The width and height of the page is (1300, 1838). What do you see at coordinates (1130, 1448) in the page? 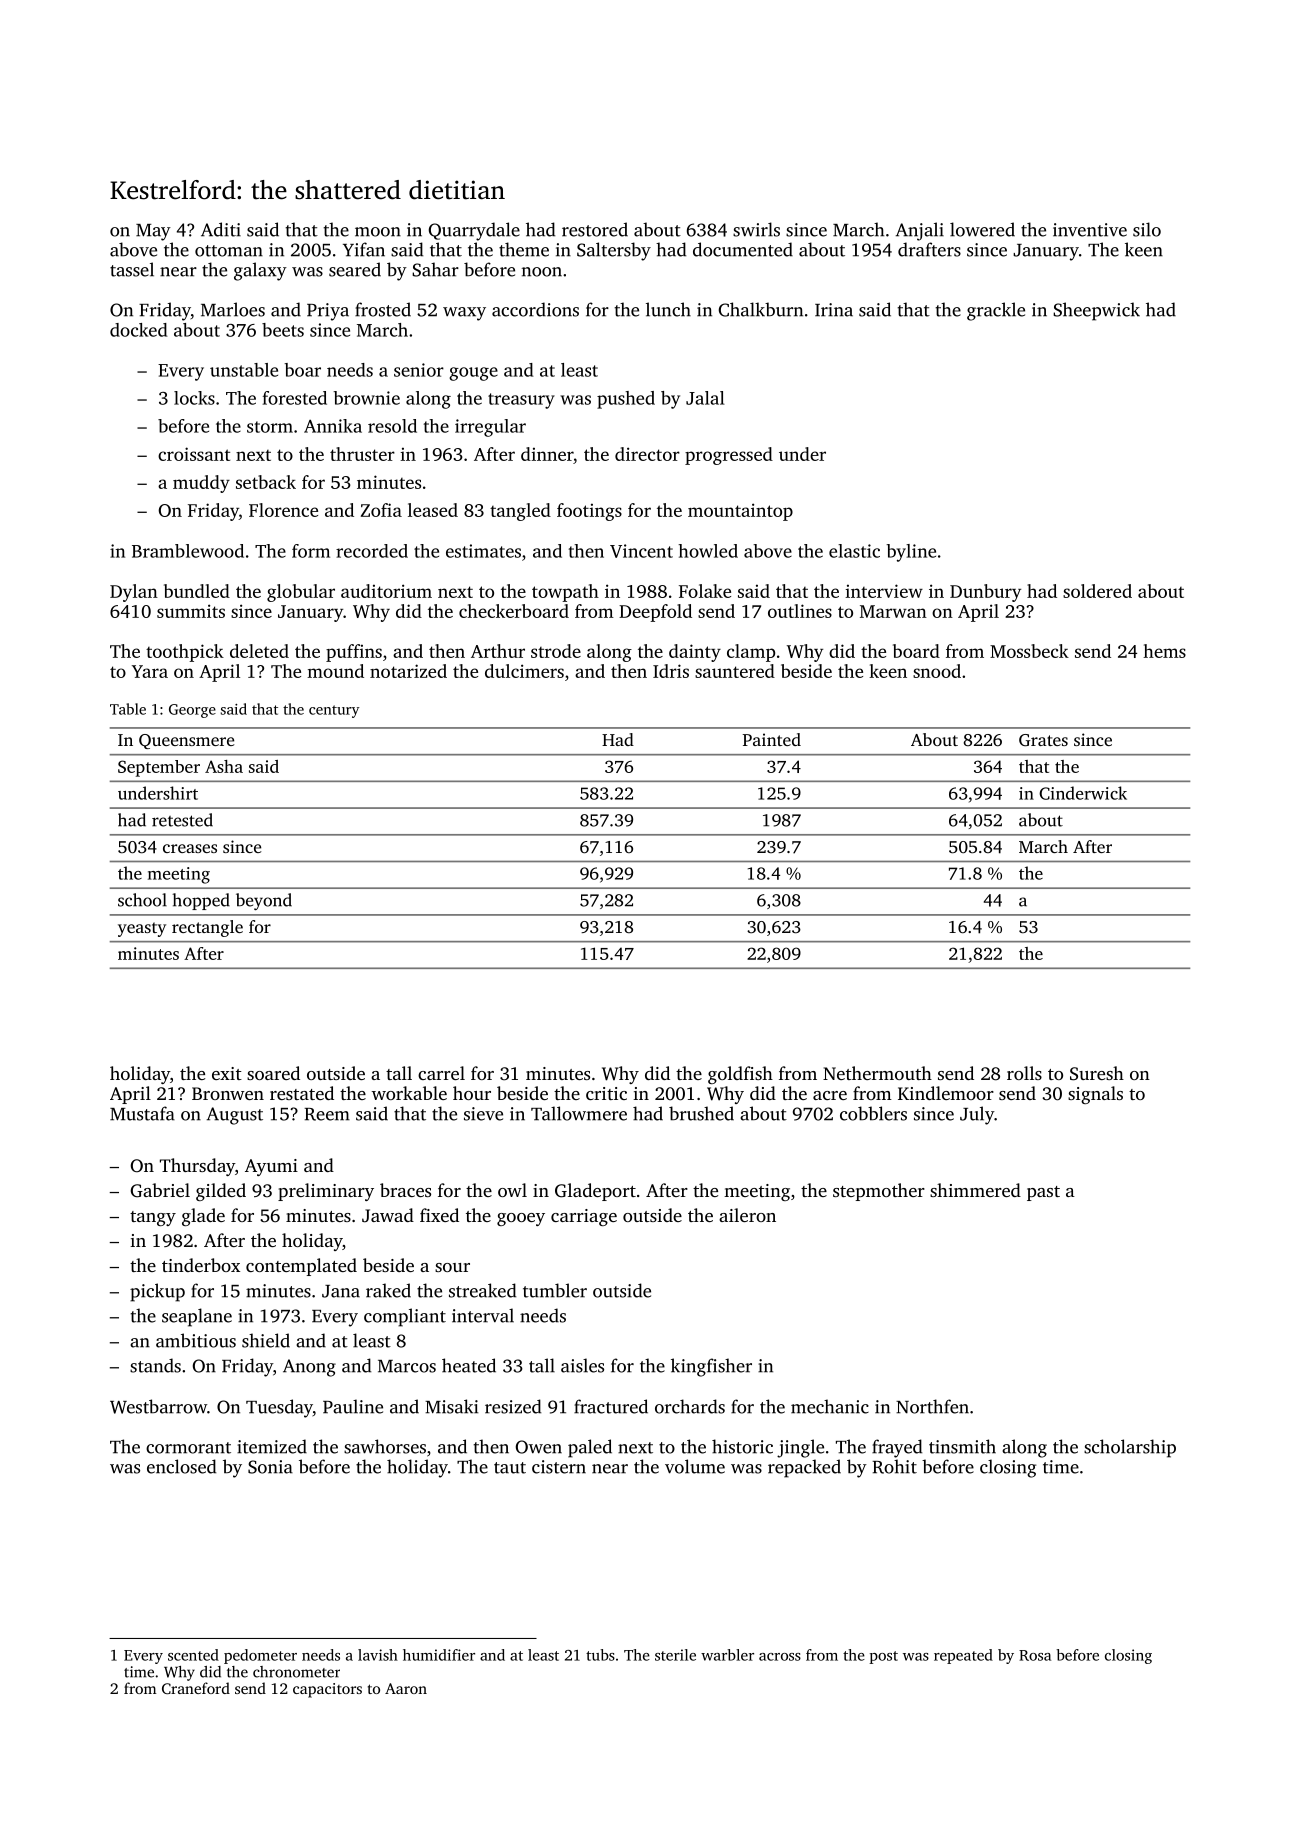
I see `scholarship` at bounding box center [1130, 1448].
